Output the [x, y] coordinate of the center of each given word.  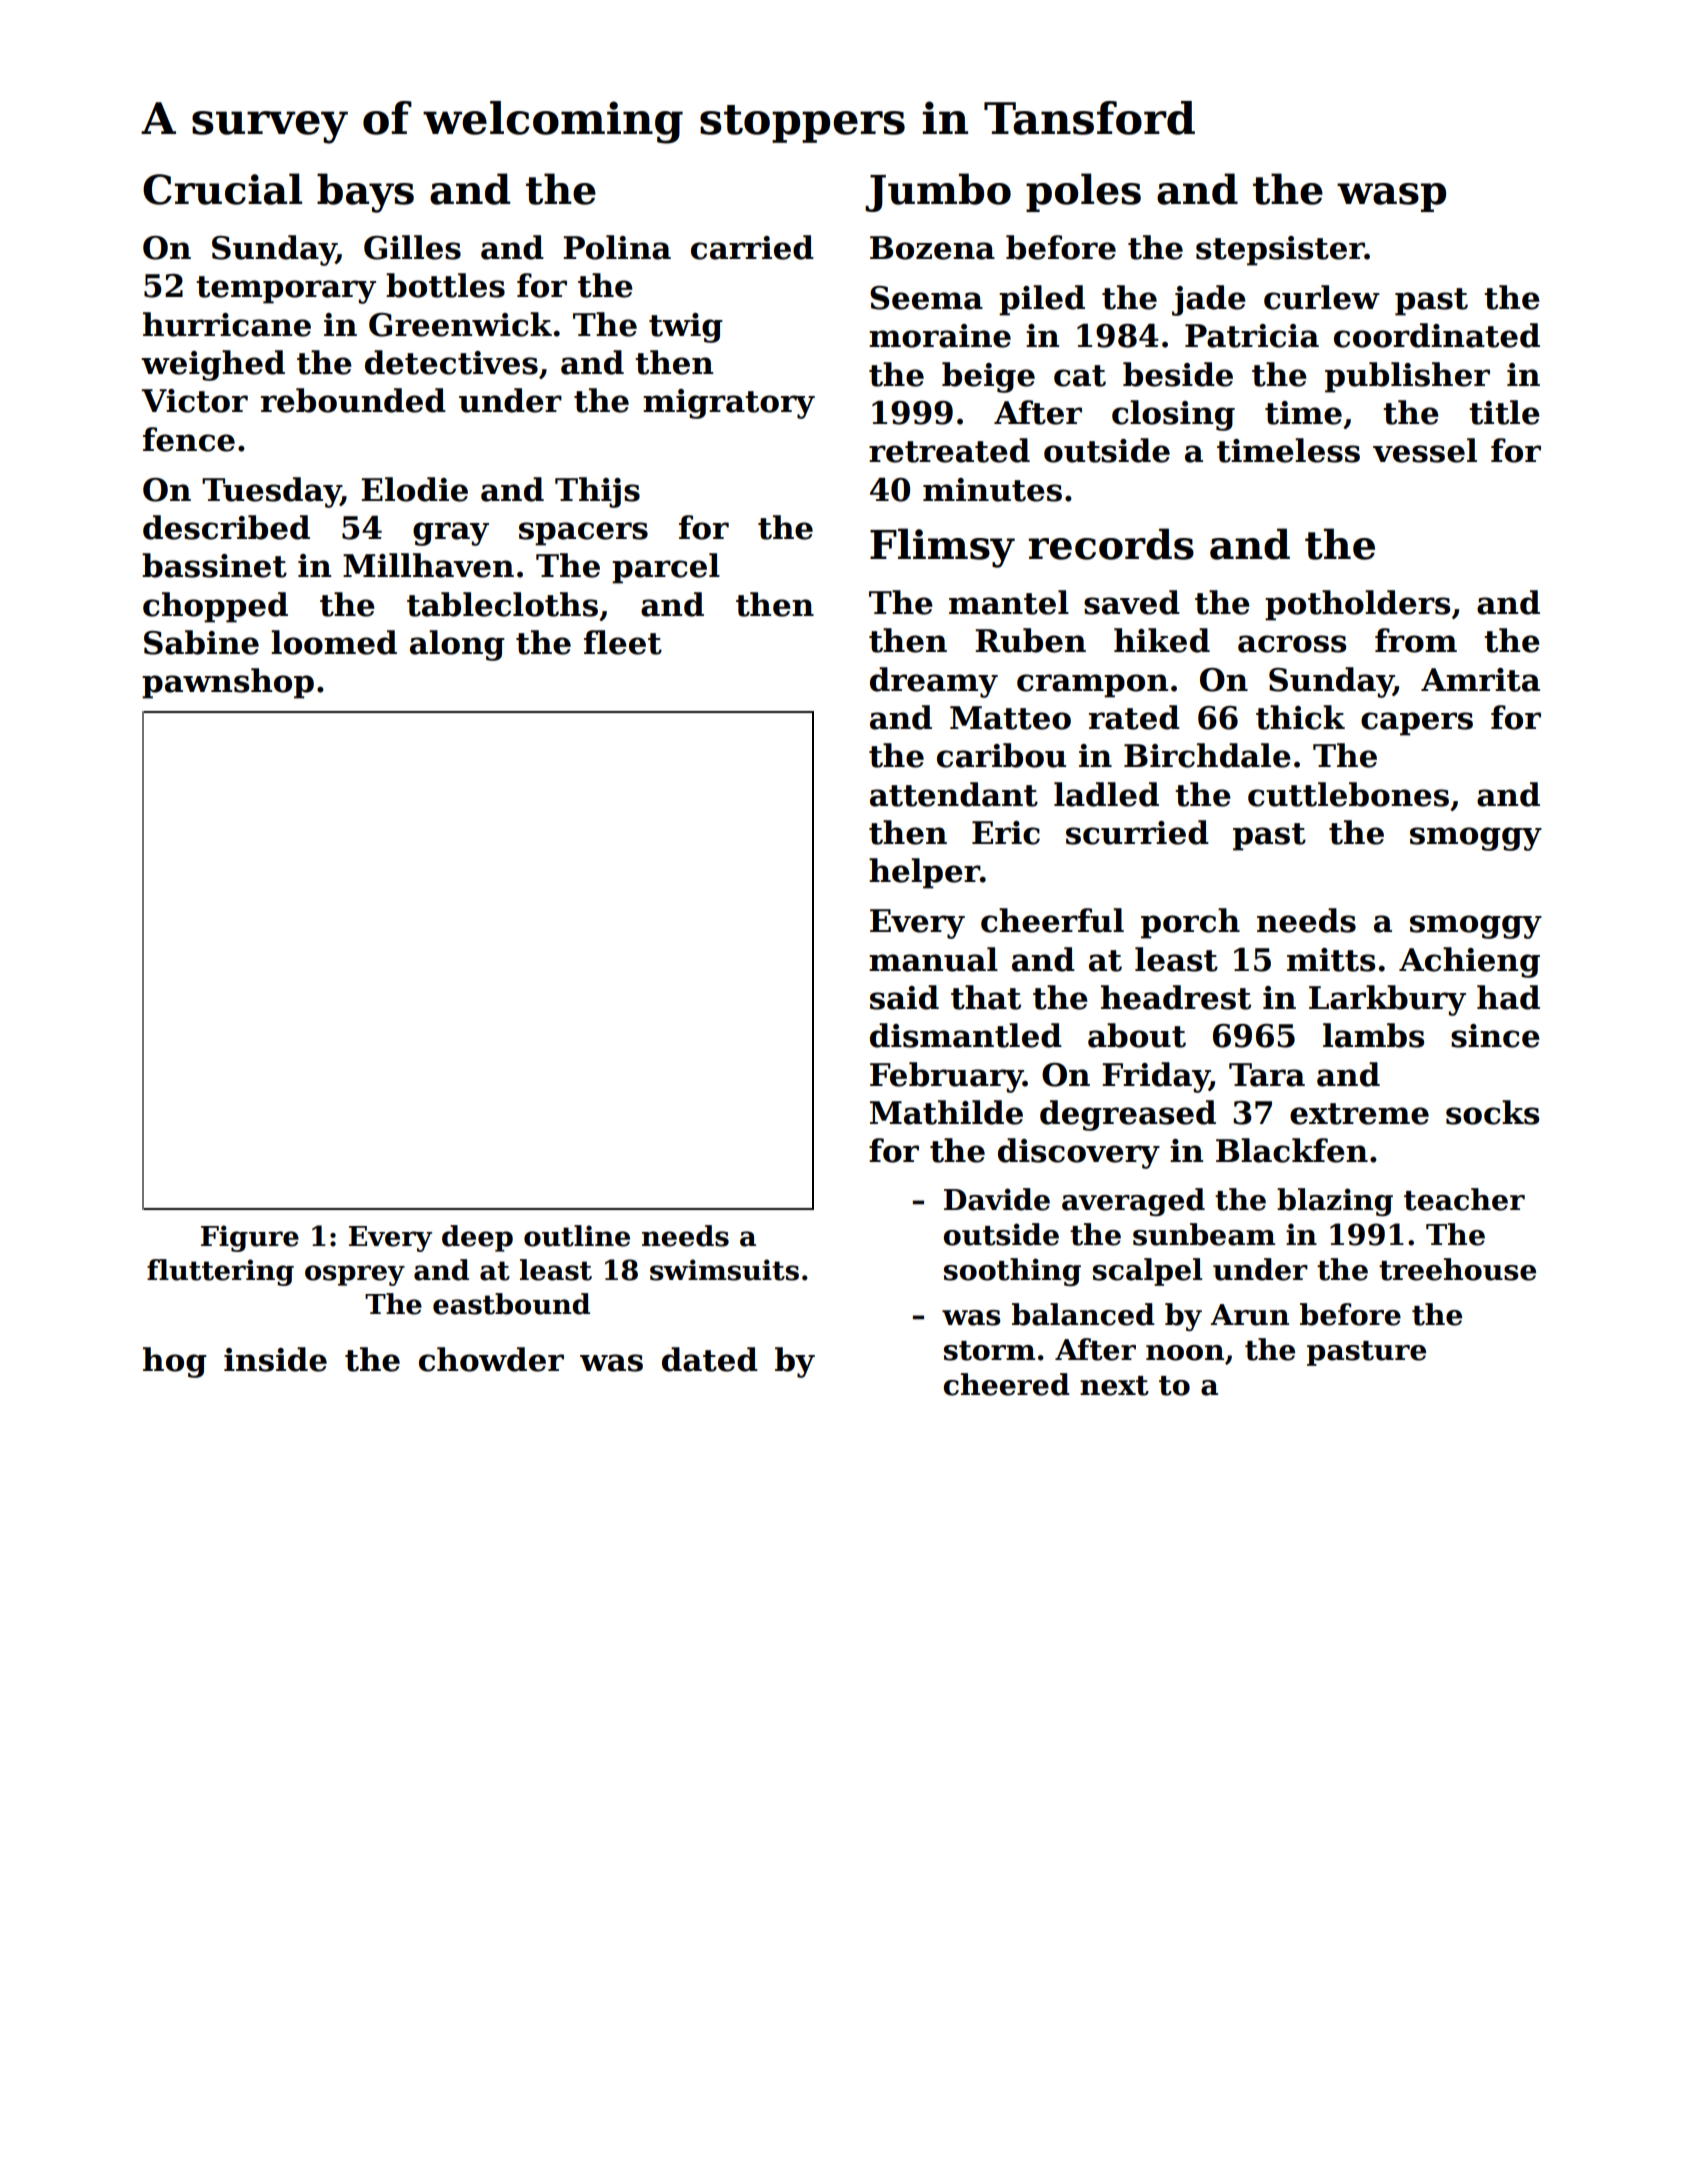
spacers [583, 534]
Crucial [222, 189]
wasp [1391, 197]
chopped [215, 607]
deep [477, 1238]
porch [1190, 923]
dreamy [934, 682]
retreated [949, 450]
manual [933, 959]
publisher [1407, 377]
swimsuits [724, 1270]
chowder [491, 1359]
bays [365, 193]
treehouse [1457, 1269]
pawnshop [228, 683]
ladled [1106, 794]
